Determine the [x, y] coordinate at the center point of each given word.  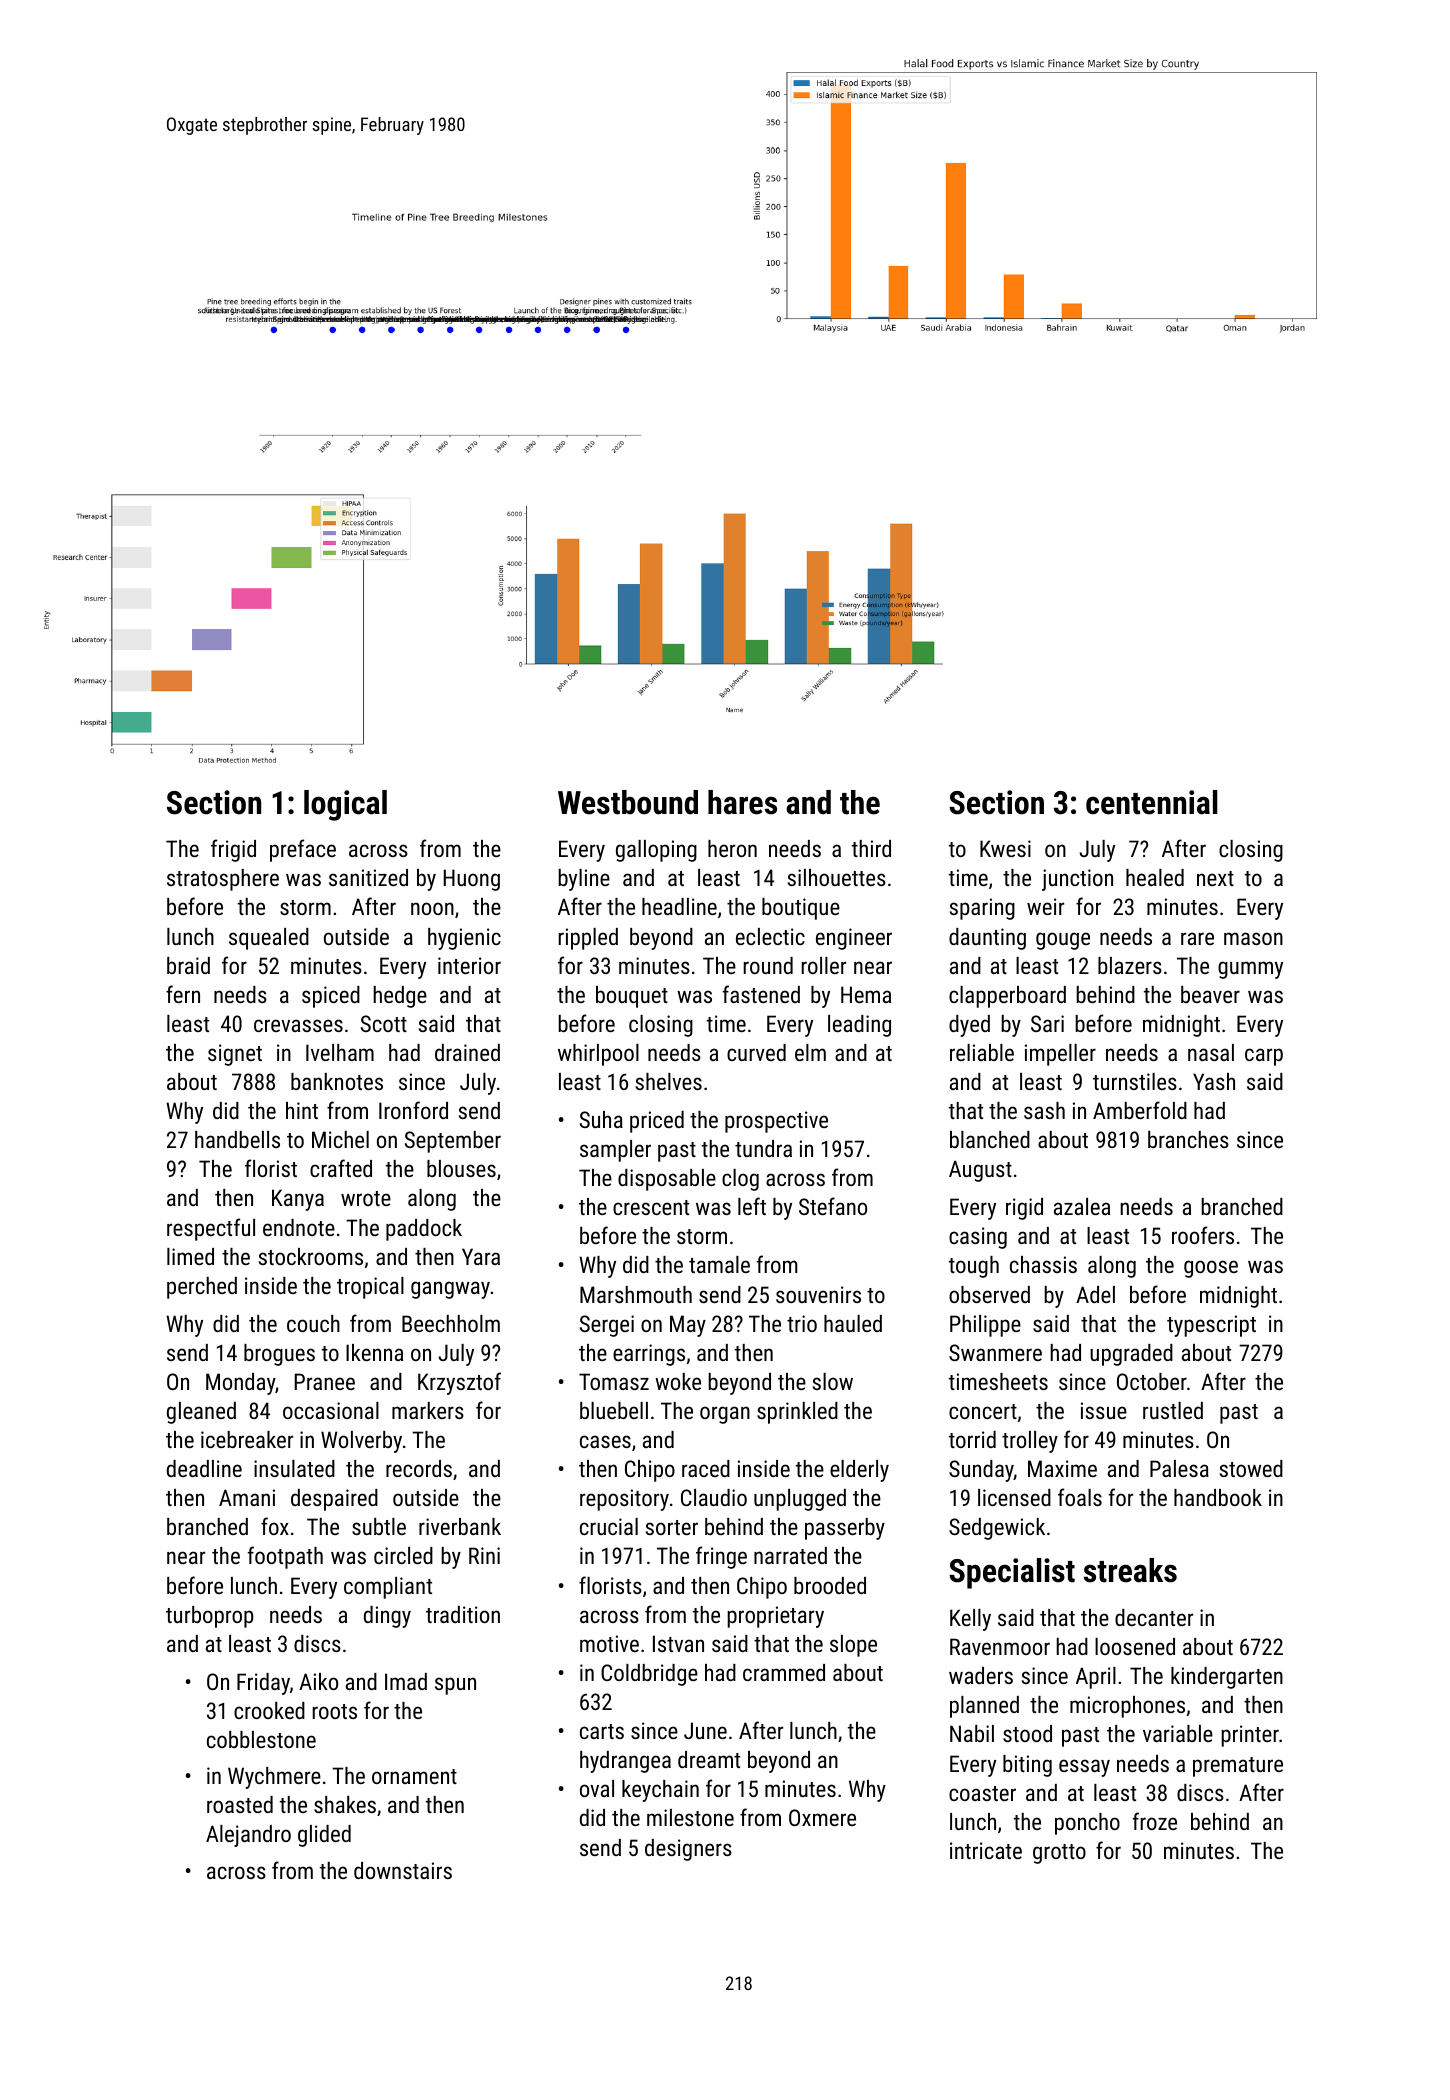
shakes [345, 1804]
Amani [247, 1497]
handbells [237, 1139]
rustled [1173, 1410]
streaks [1130, 1570]
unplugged [800, 1500]
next [1215, 878]
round [768, 965]
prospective [776, 1122]
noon [432, 908]
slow [833, 1381]
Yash [1214, 1081]
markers [428, 1410]
